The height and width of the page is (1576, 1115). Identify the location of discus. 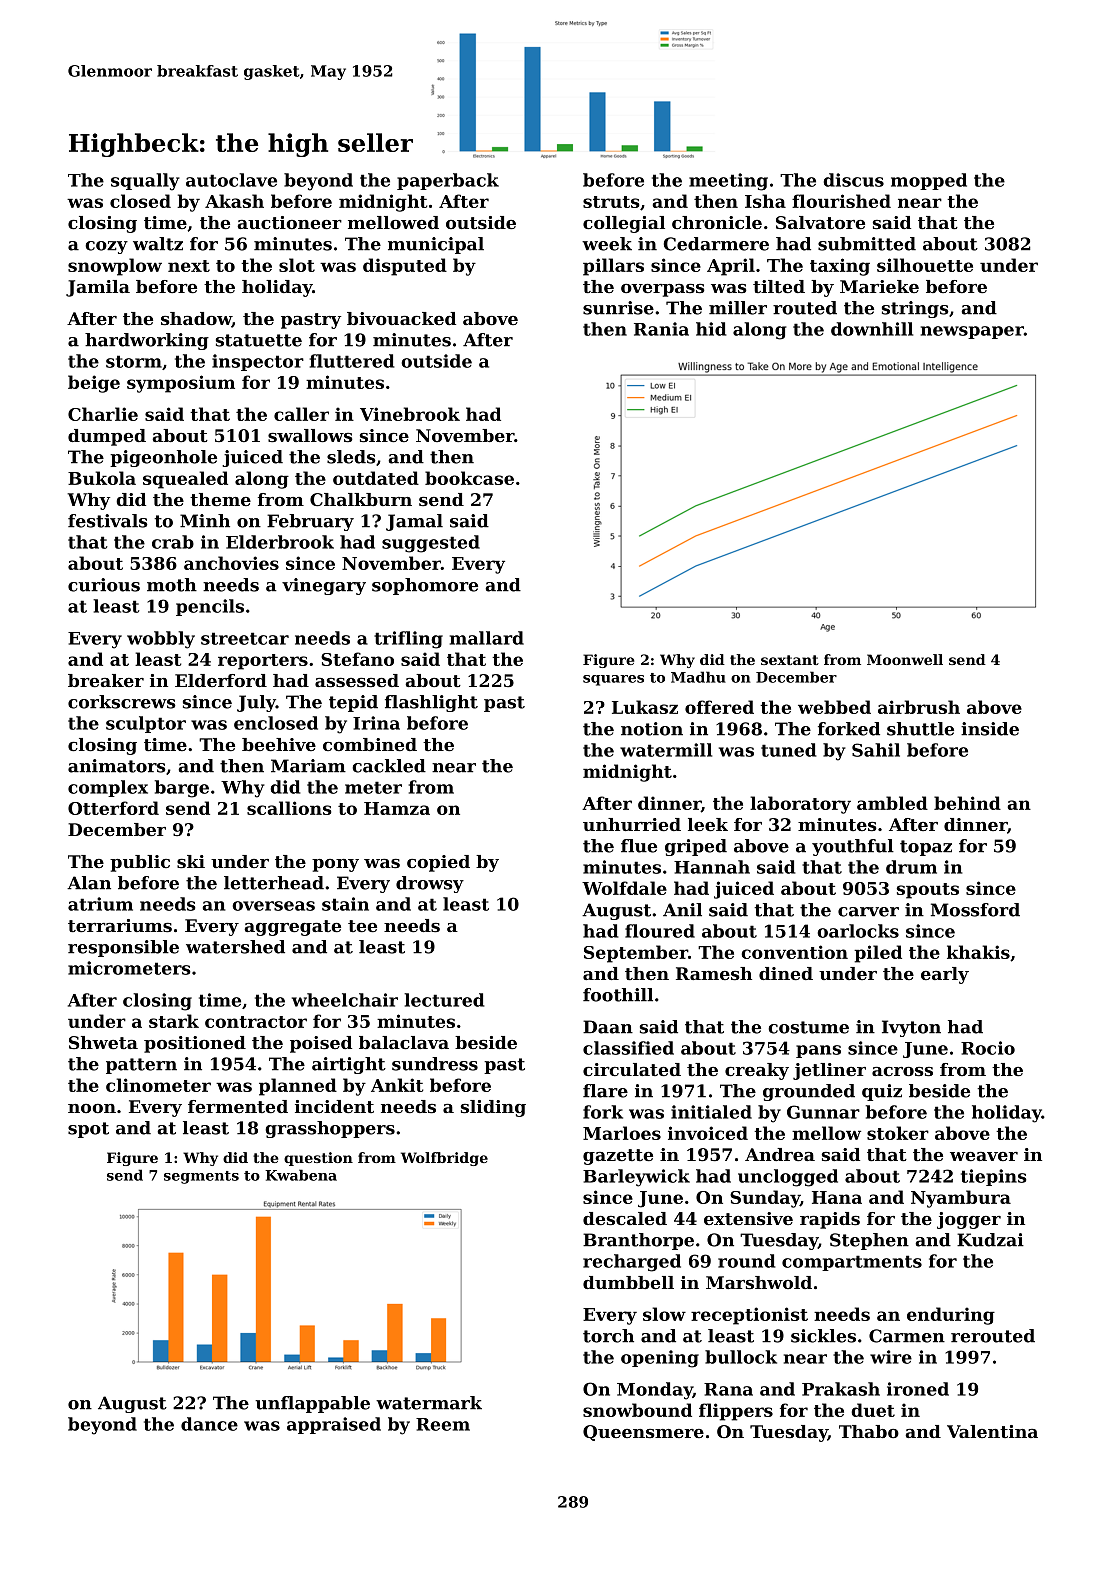
(853, 180).
